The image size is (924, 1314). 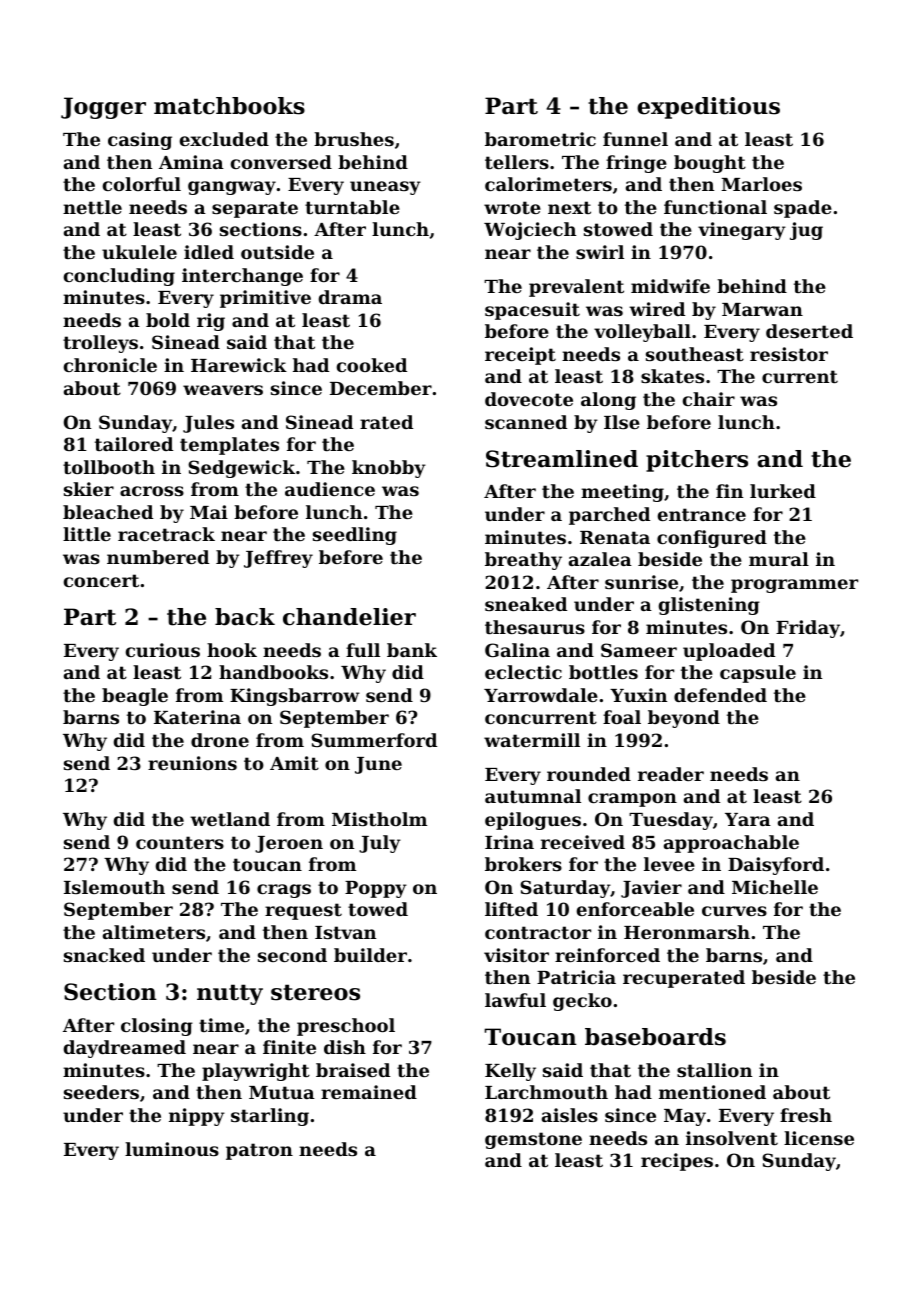 What do you see at coordinates (354, 139) in the screenshot?
I see `brushes` at bounding box center [354, 139].
